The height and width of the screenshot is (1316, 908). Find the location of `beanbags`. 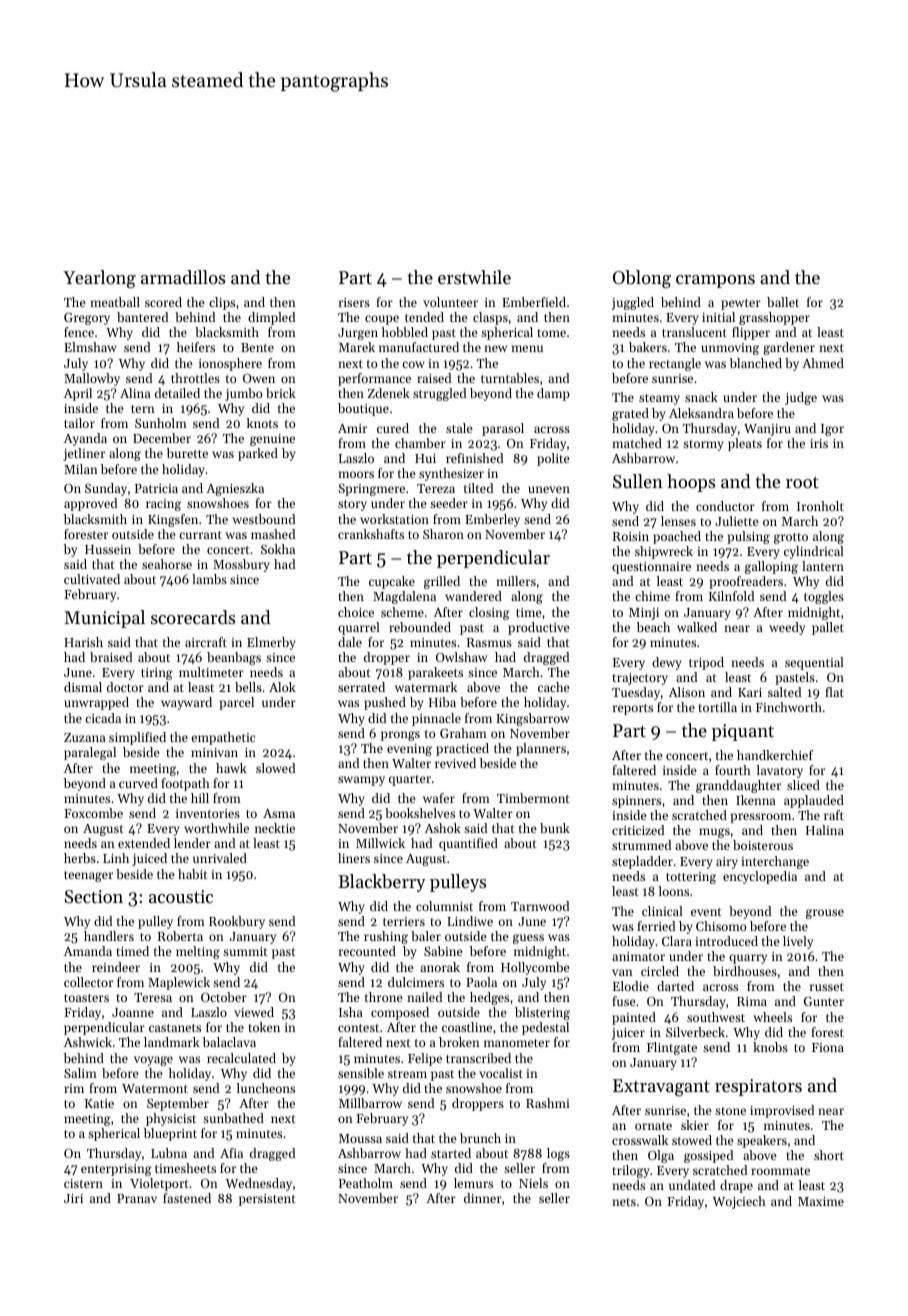

beanbags is located at coordinates (234, 658).
